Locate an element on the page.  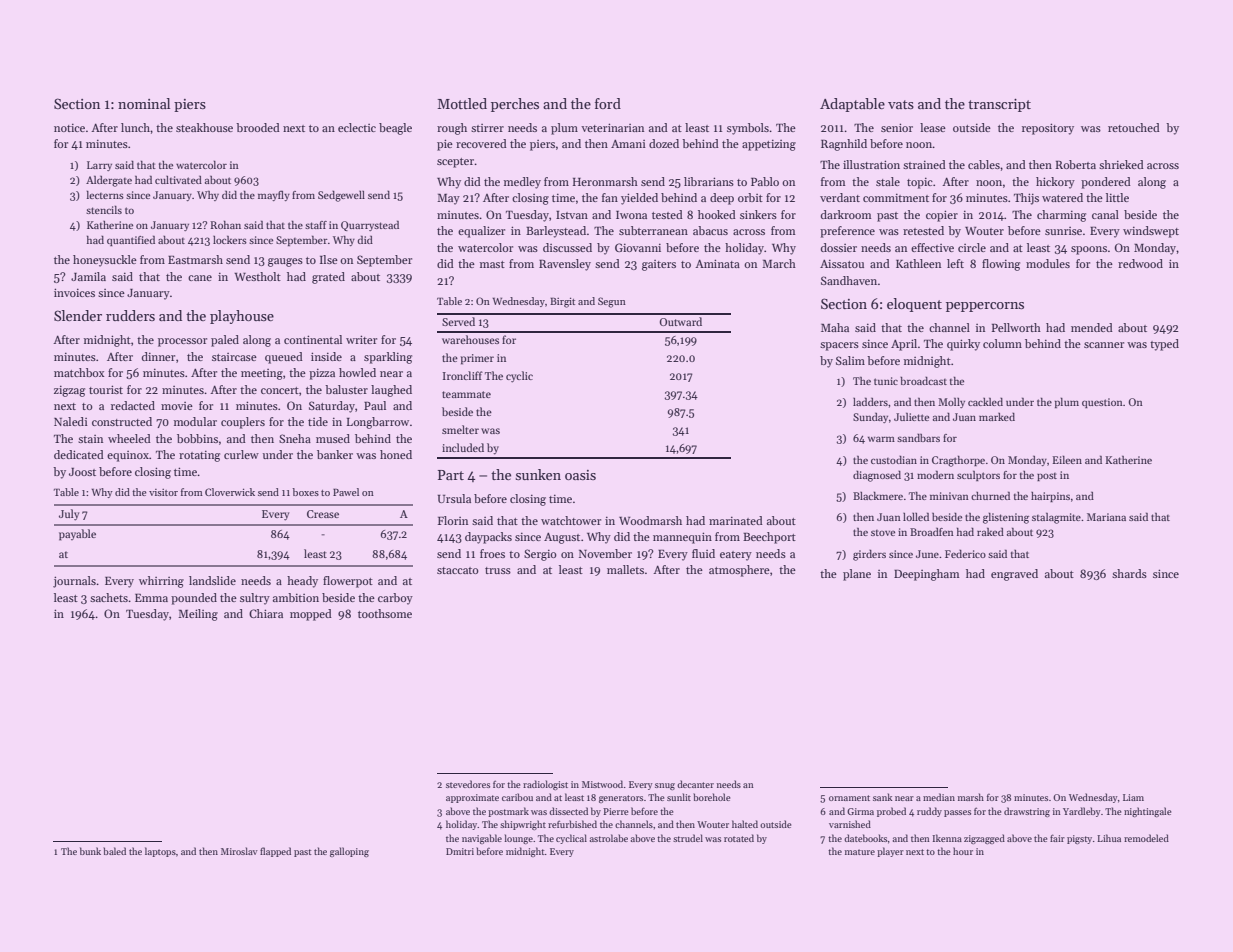
transcript is located at coordinates (999, 105).
